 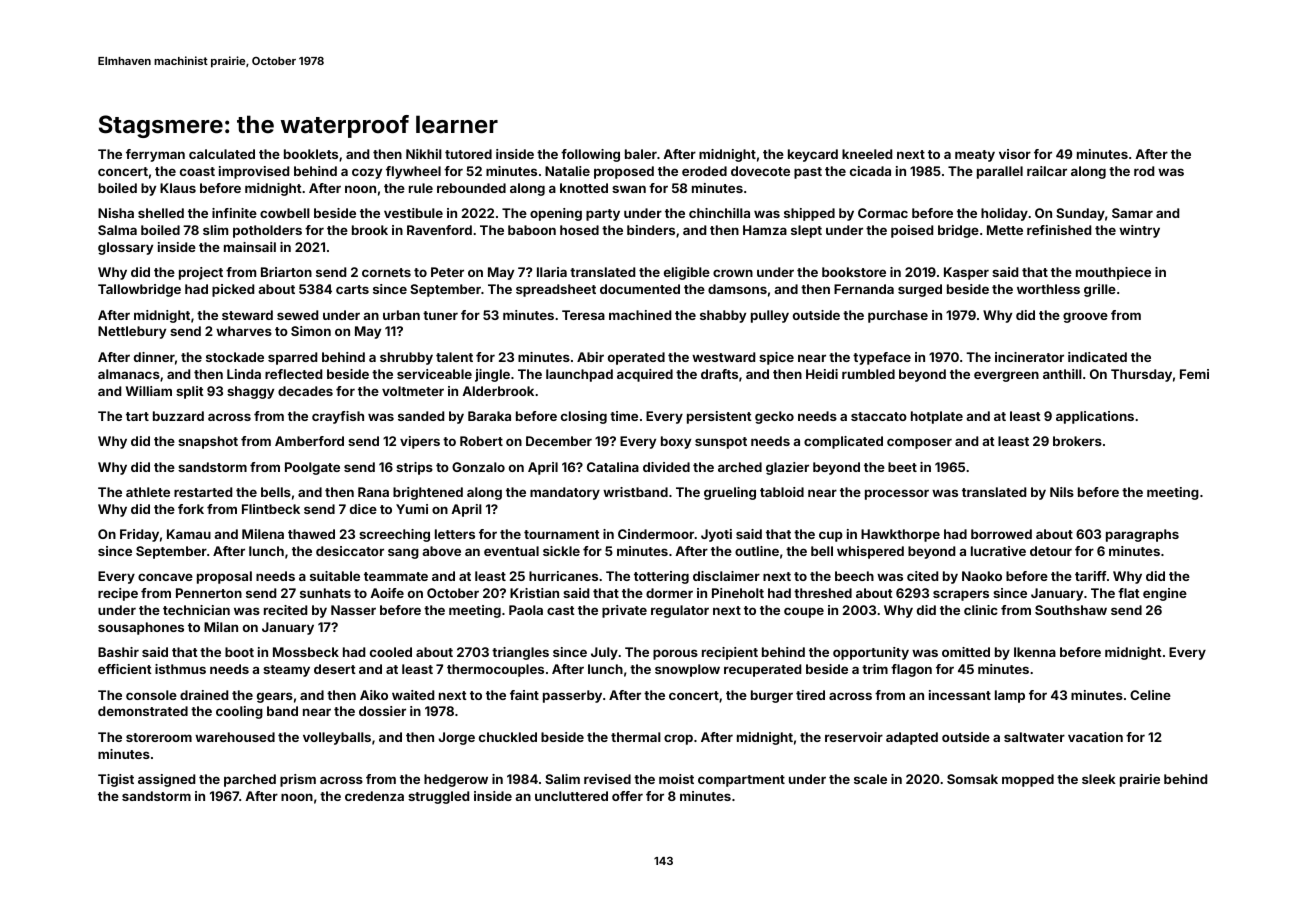 I want to click on coast, so click(x=197, y=171).
